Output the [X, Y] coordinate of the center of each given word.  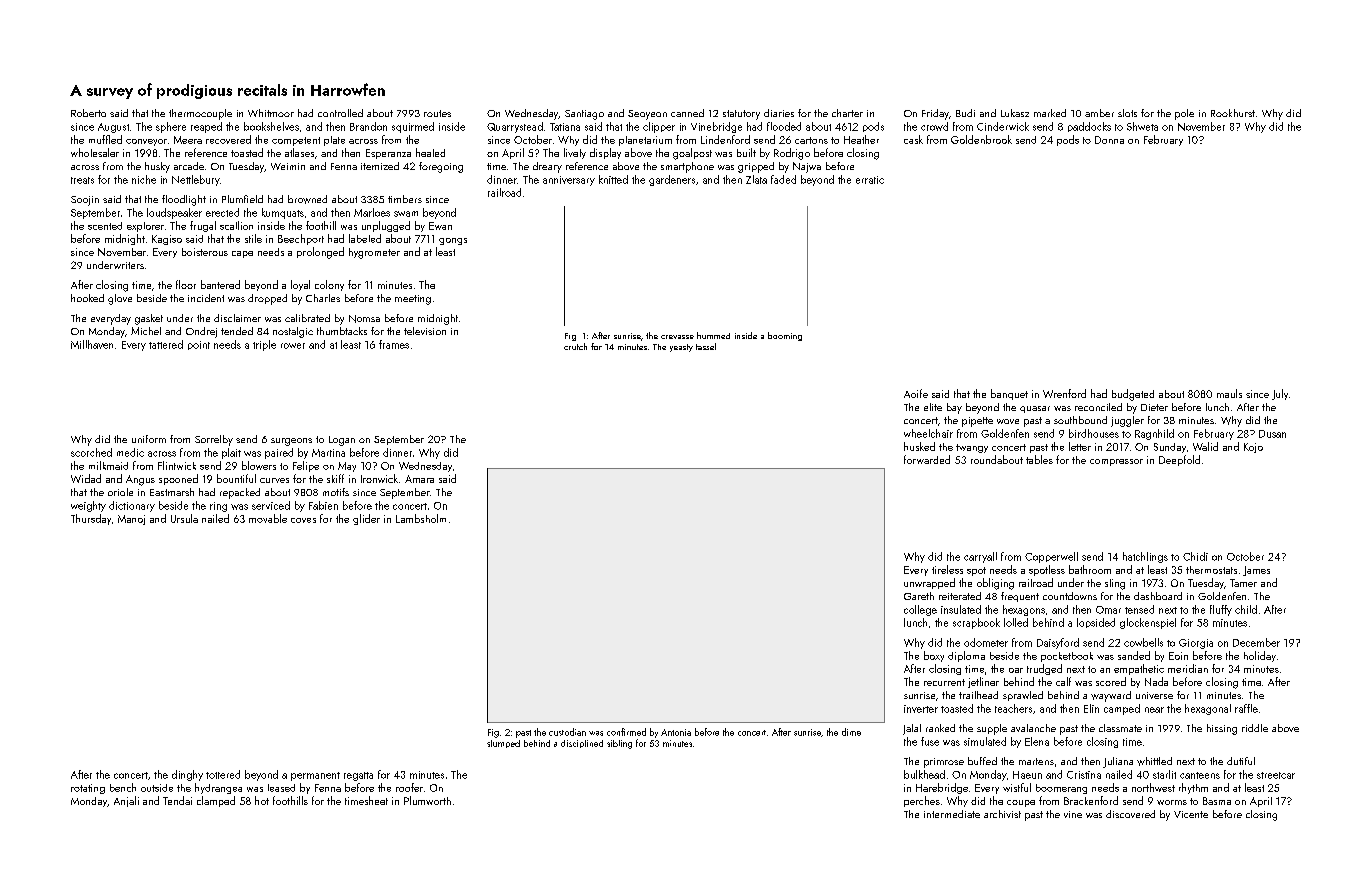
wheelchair [928, 433]
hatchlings [1145, 557]
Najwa [807, 167]
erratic [870, 180]
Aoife [916, 393]
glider [366, 519]
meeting [413, 300]
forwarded [927, 459]
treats [82, 180]
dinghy [187, 775]
